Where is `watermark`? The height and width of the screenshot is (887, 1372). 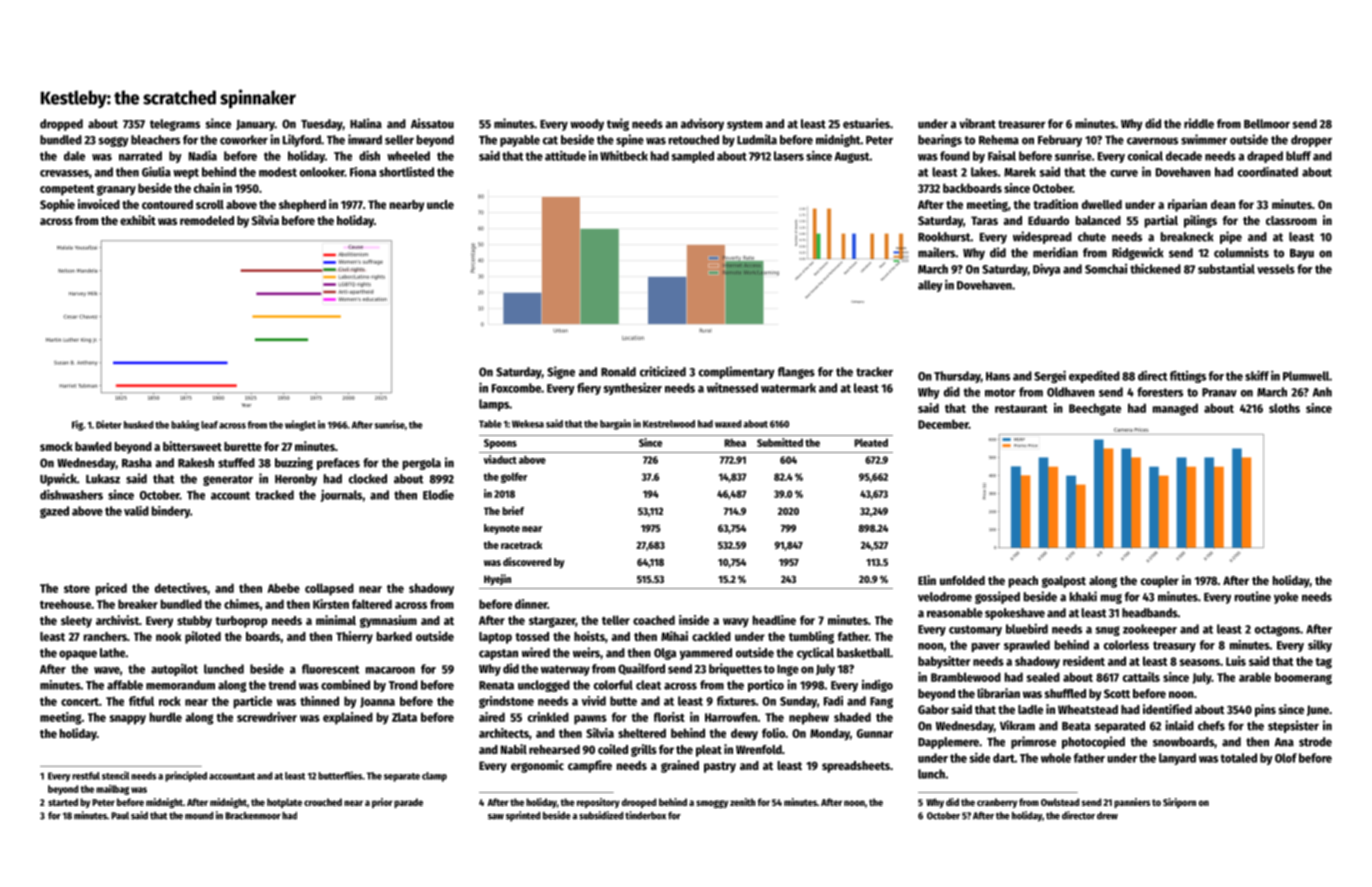
watermark is located at coordinates (788, 388).
